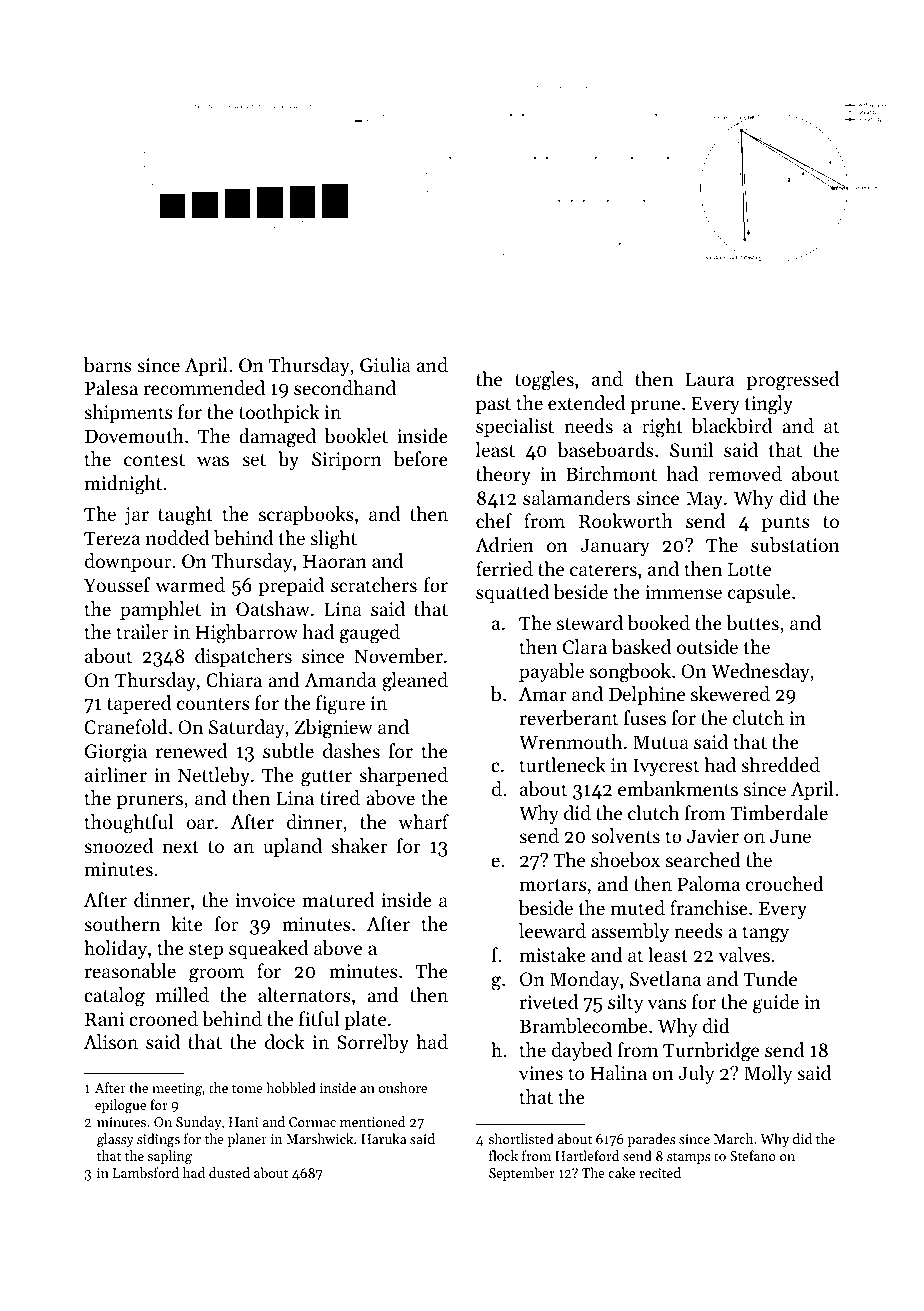 The width and height of the screenshot is (924, 1311). Describe the element at coordinates (776, 1004) in the screenshot. I see `guide` at that location.
